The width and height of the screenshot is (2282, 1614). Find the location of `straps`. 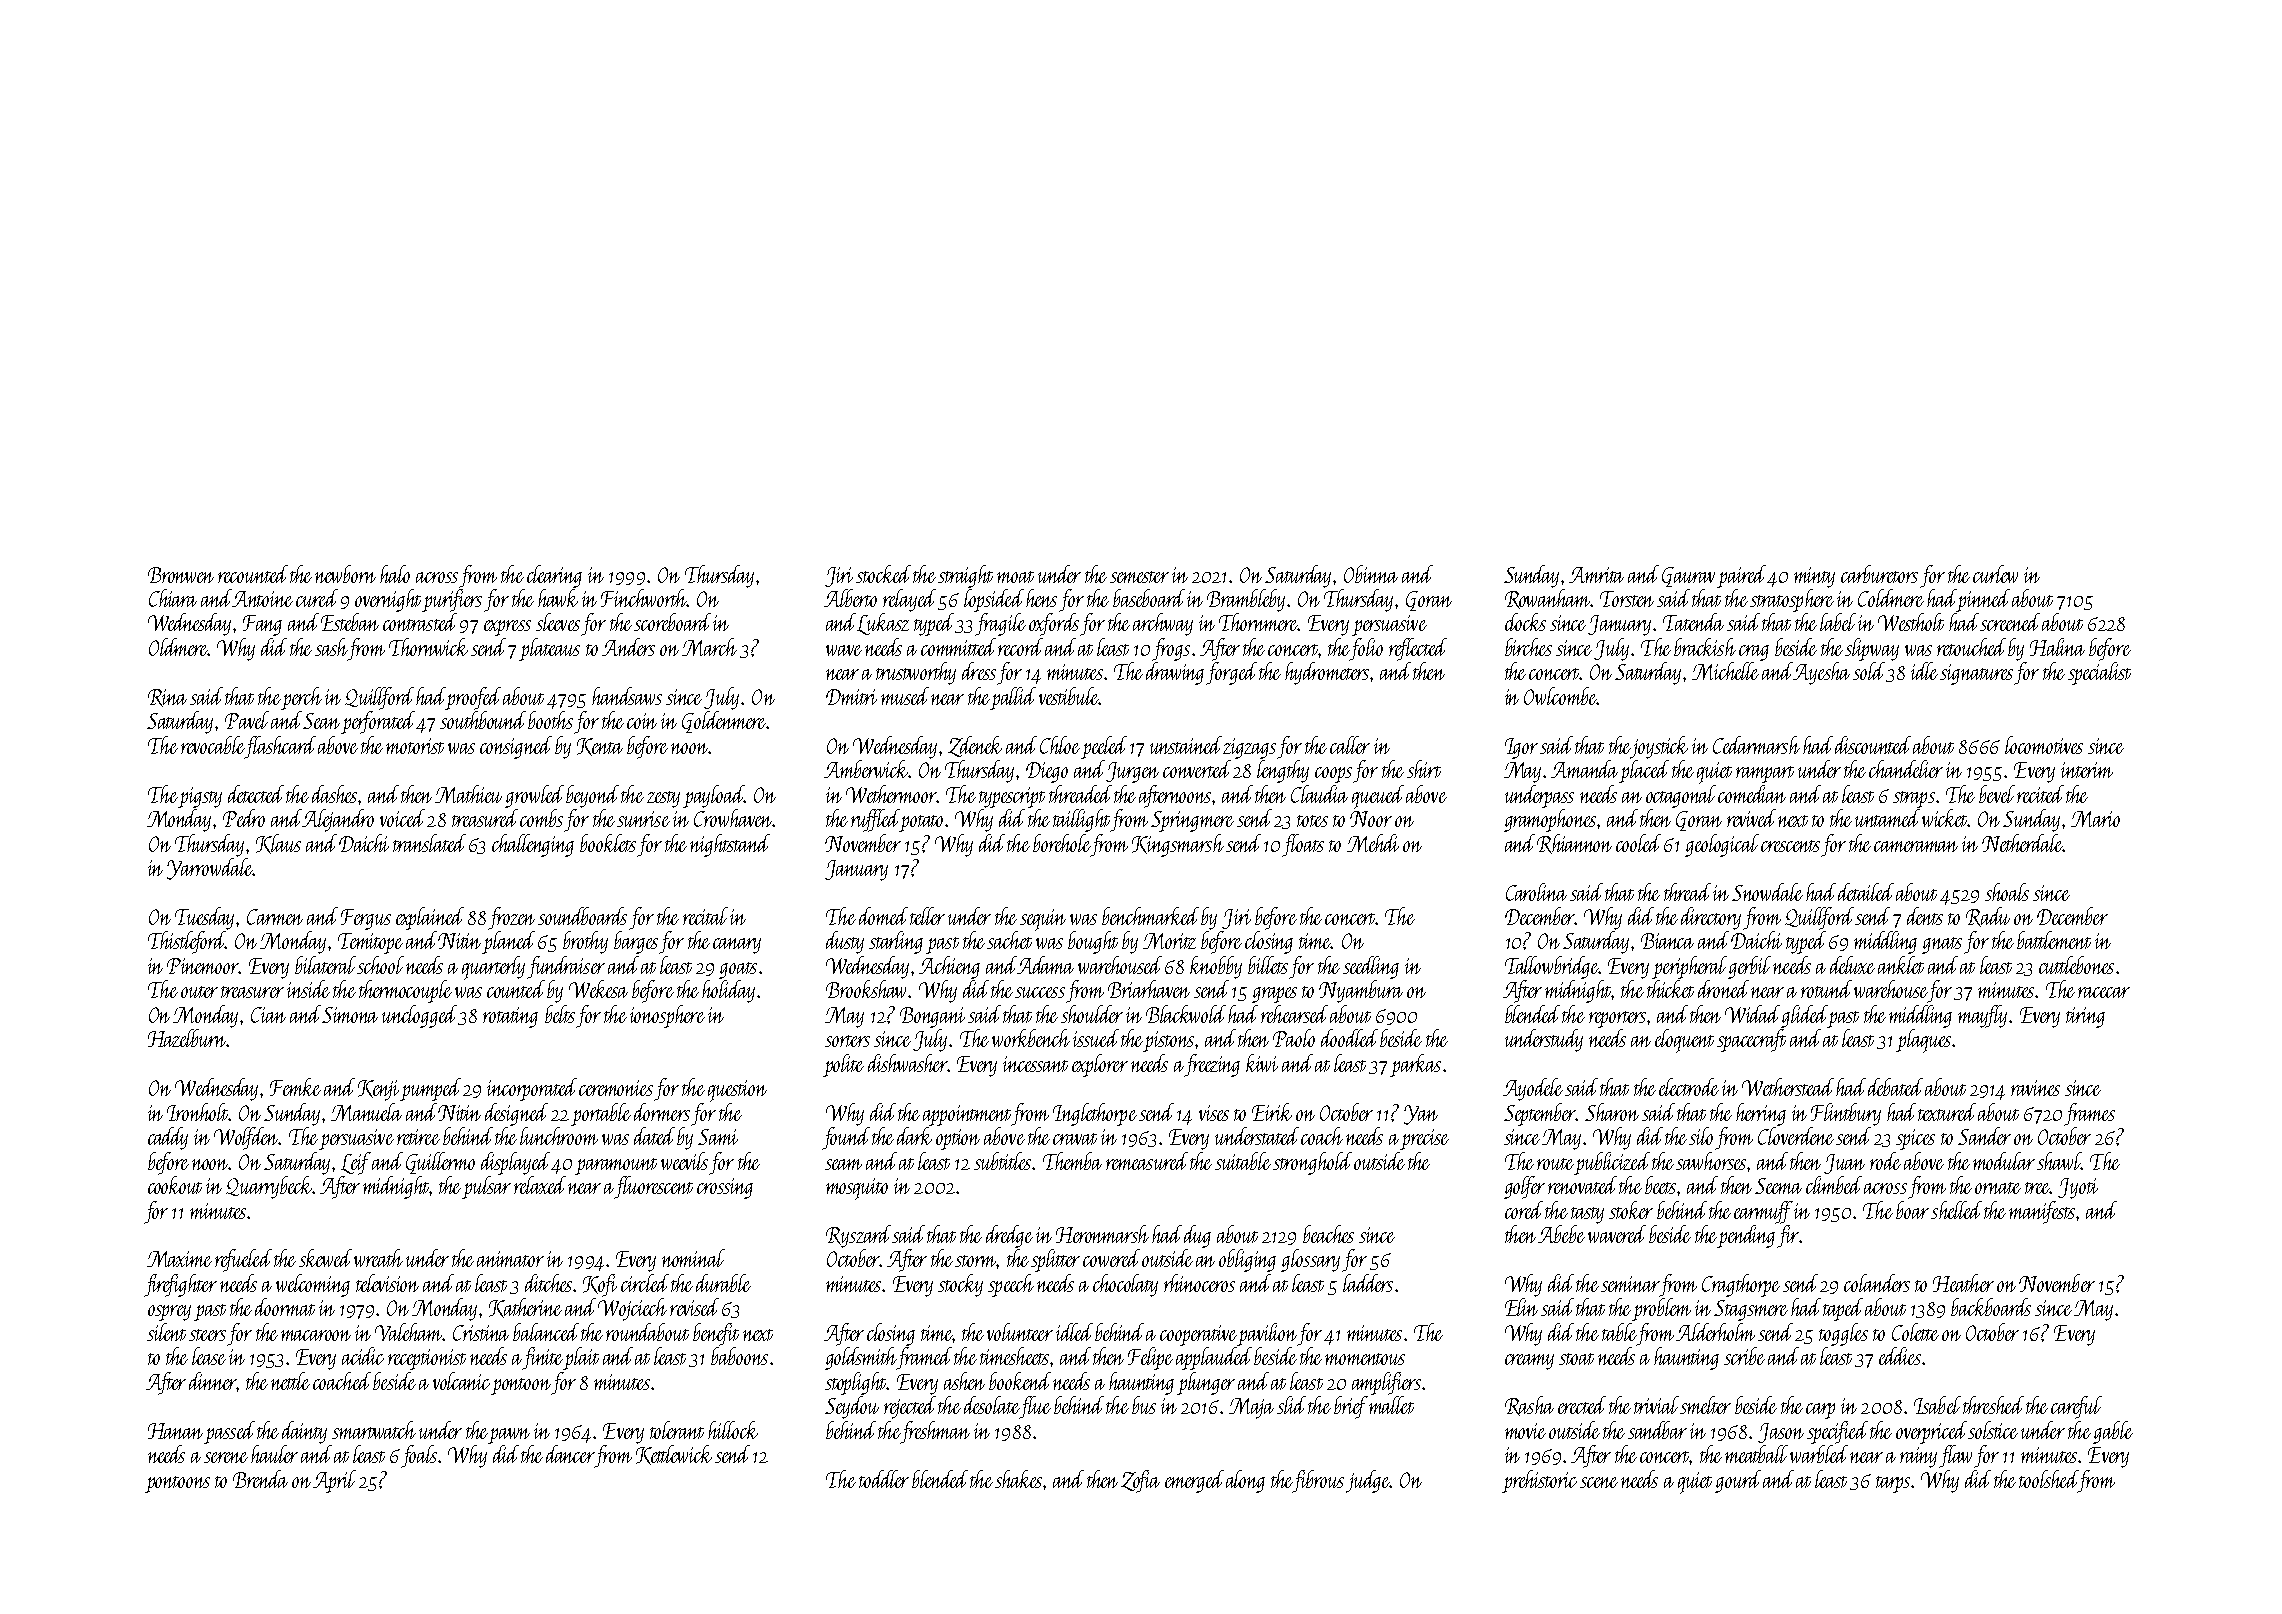

straps is located at coordinates (1914, 799).
